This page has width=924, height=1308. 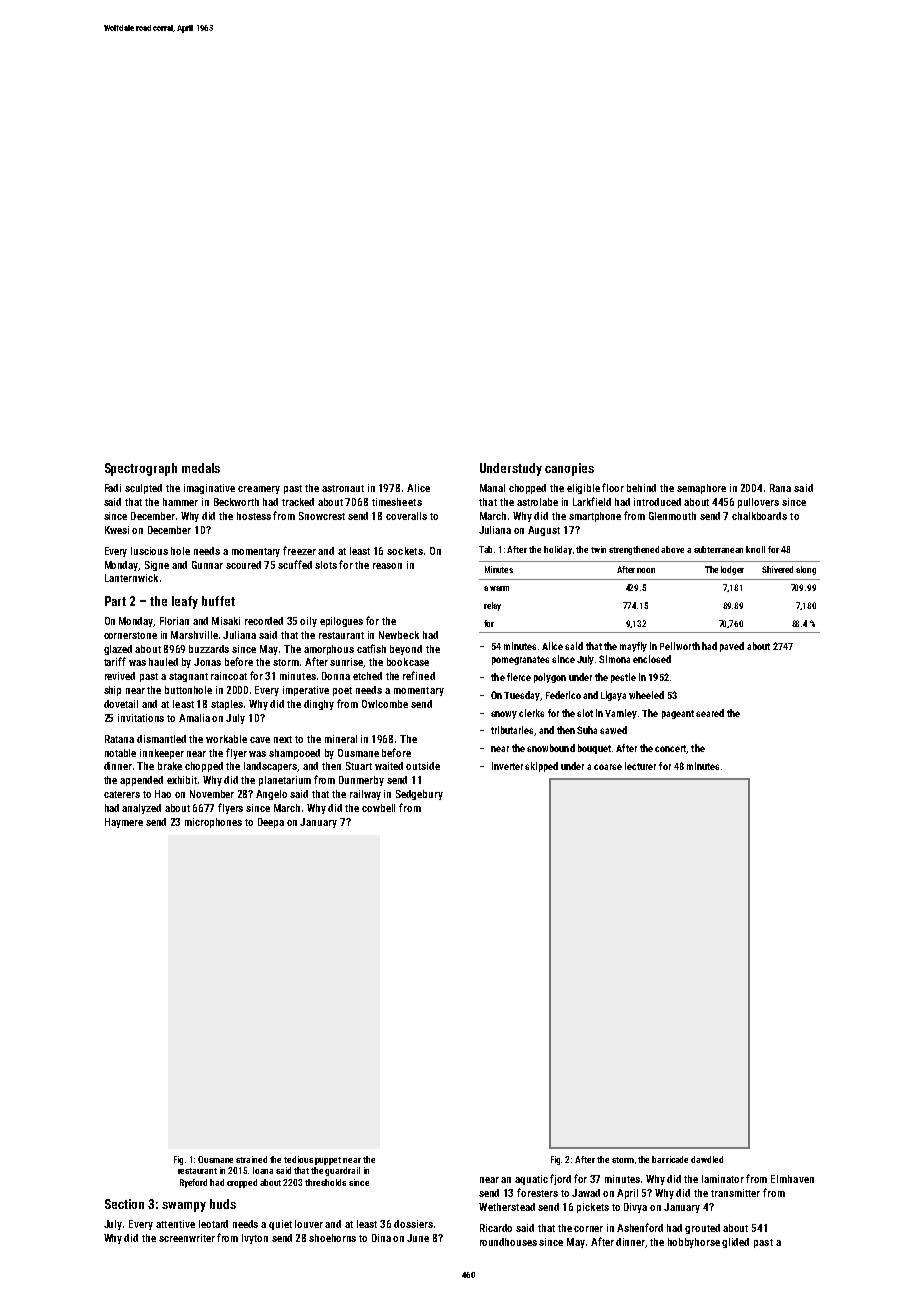 What do you see at coordinates (271, 823) in the page?
I see `Deepa` at bounding box center [271, 823].
